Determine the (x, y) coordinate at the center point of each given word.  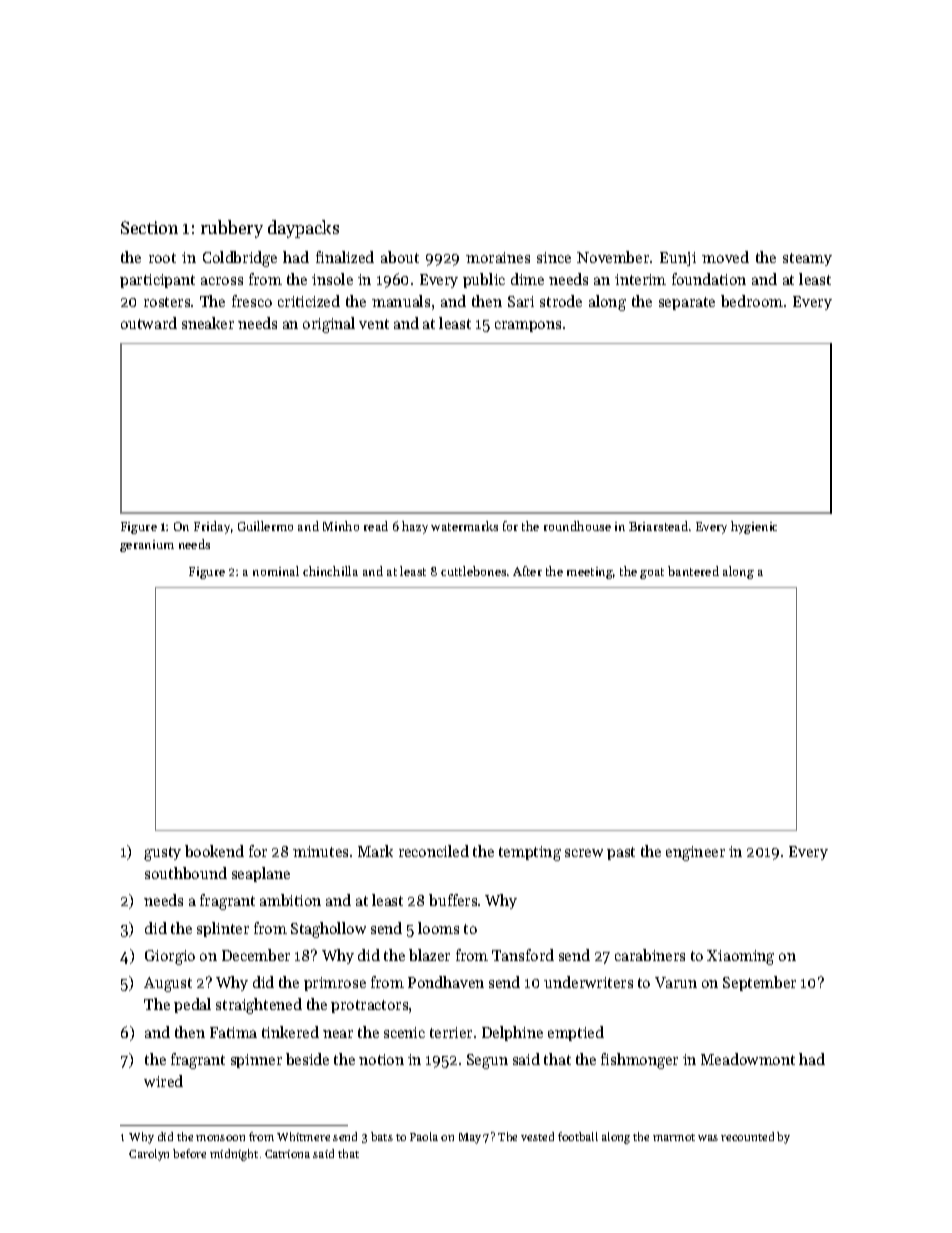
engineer (695, 853)
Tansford (523, 955)
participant (157, 281)
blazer (429, 955)
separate (687, 303)
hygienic (754, 527)
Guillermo (265, 526)
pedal (192, 1005)
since (554, 257)
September (759, 983)
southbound (186, 873)
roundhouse (577, 526)
